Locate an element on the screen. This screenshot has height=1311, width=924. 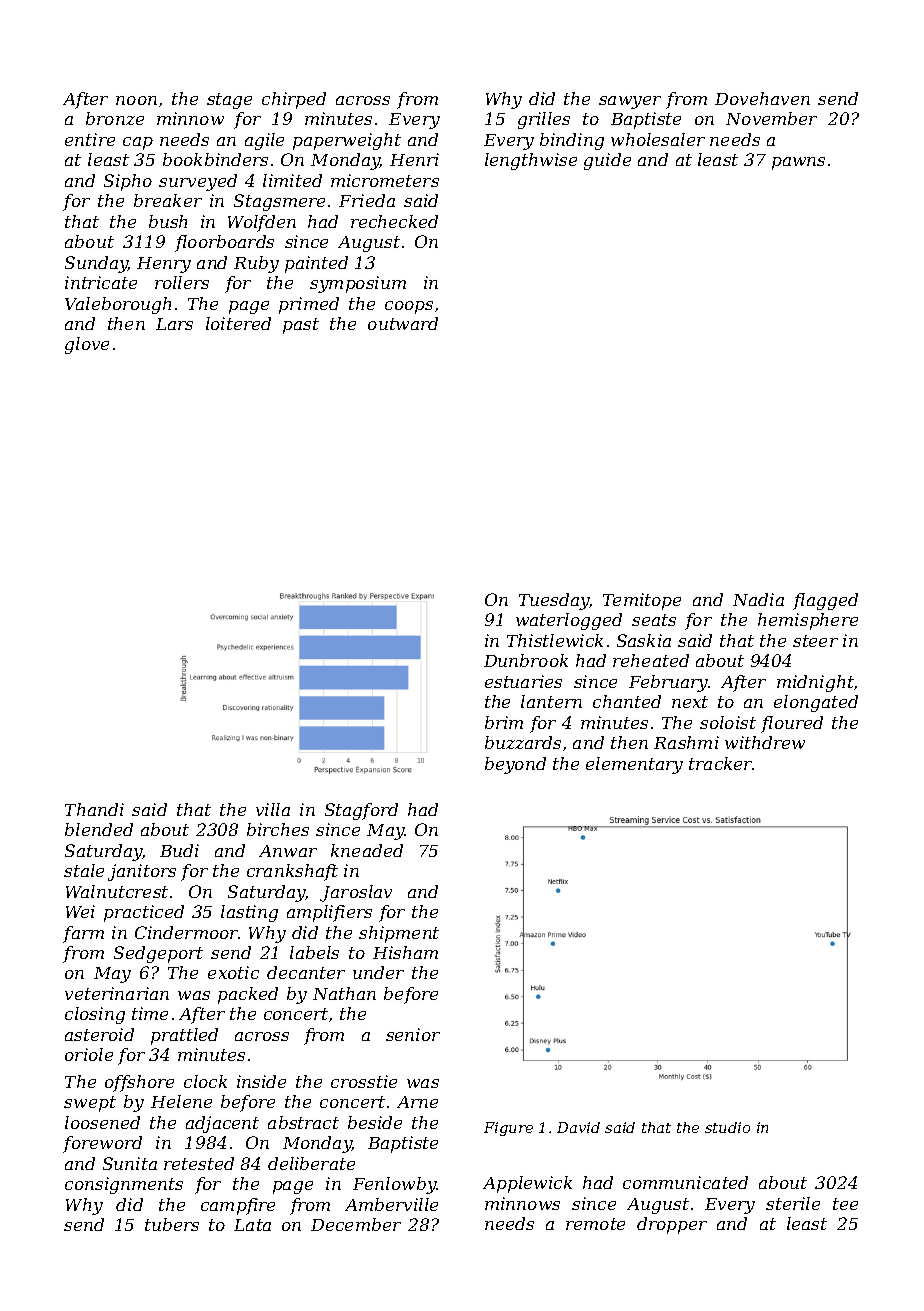
loitered is located at coordinates (238, 323).
